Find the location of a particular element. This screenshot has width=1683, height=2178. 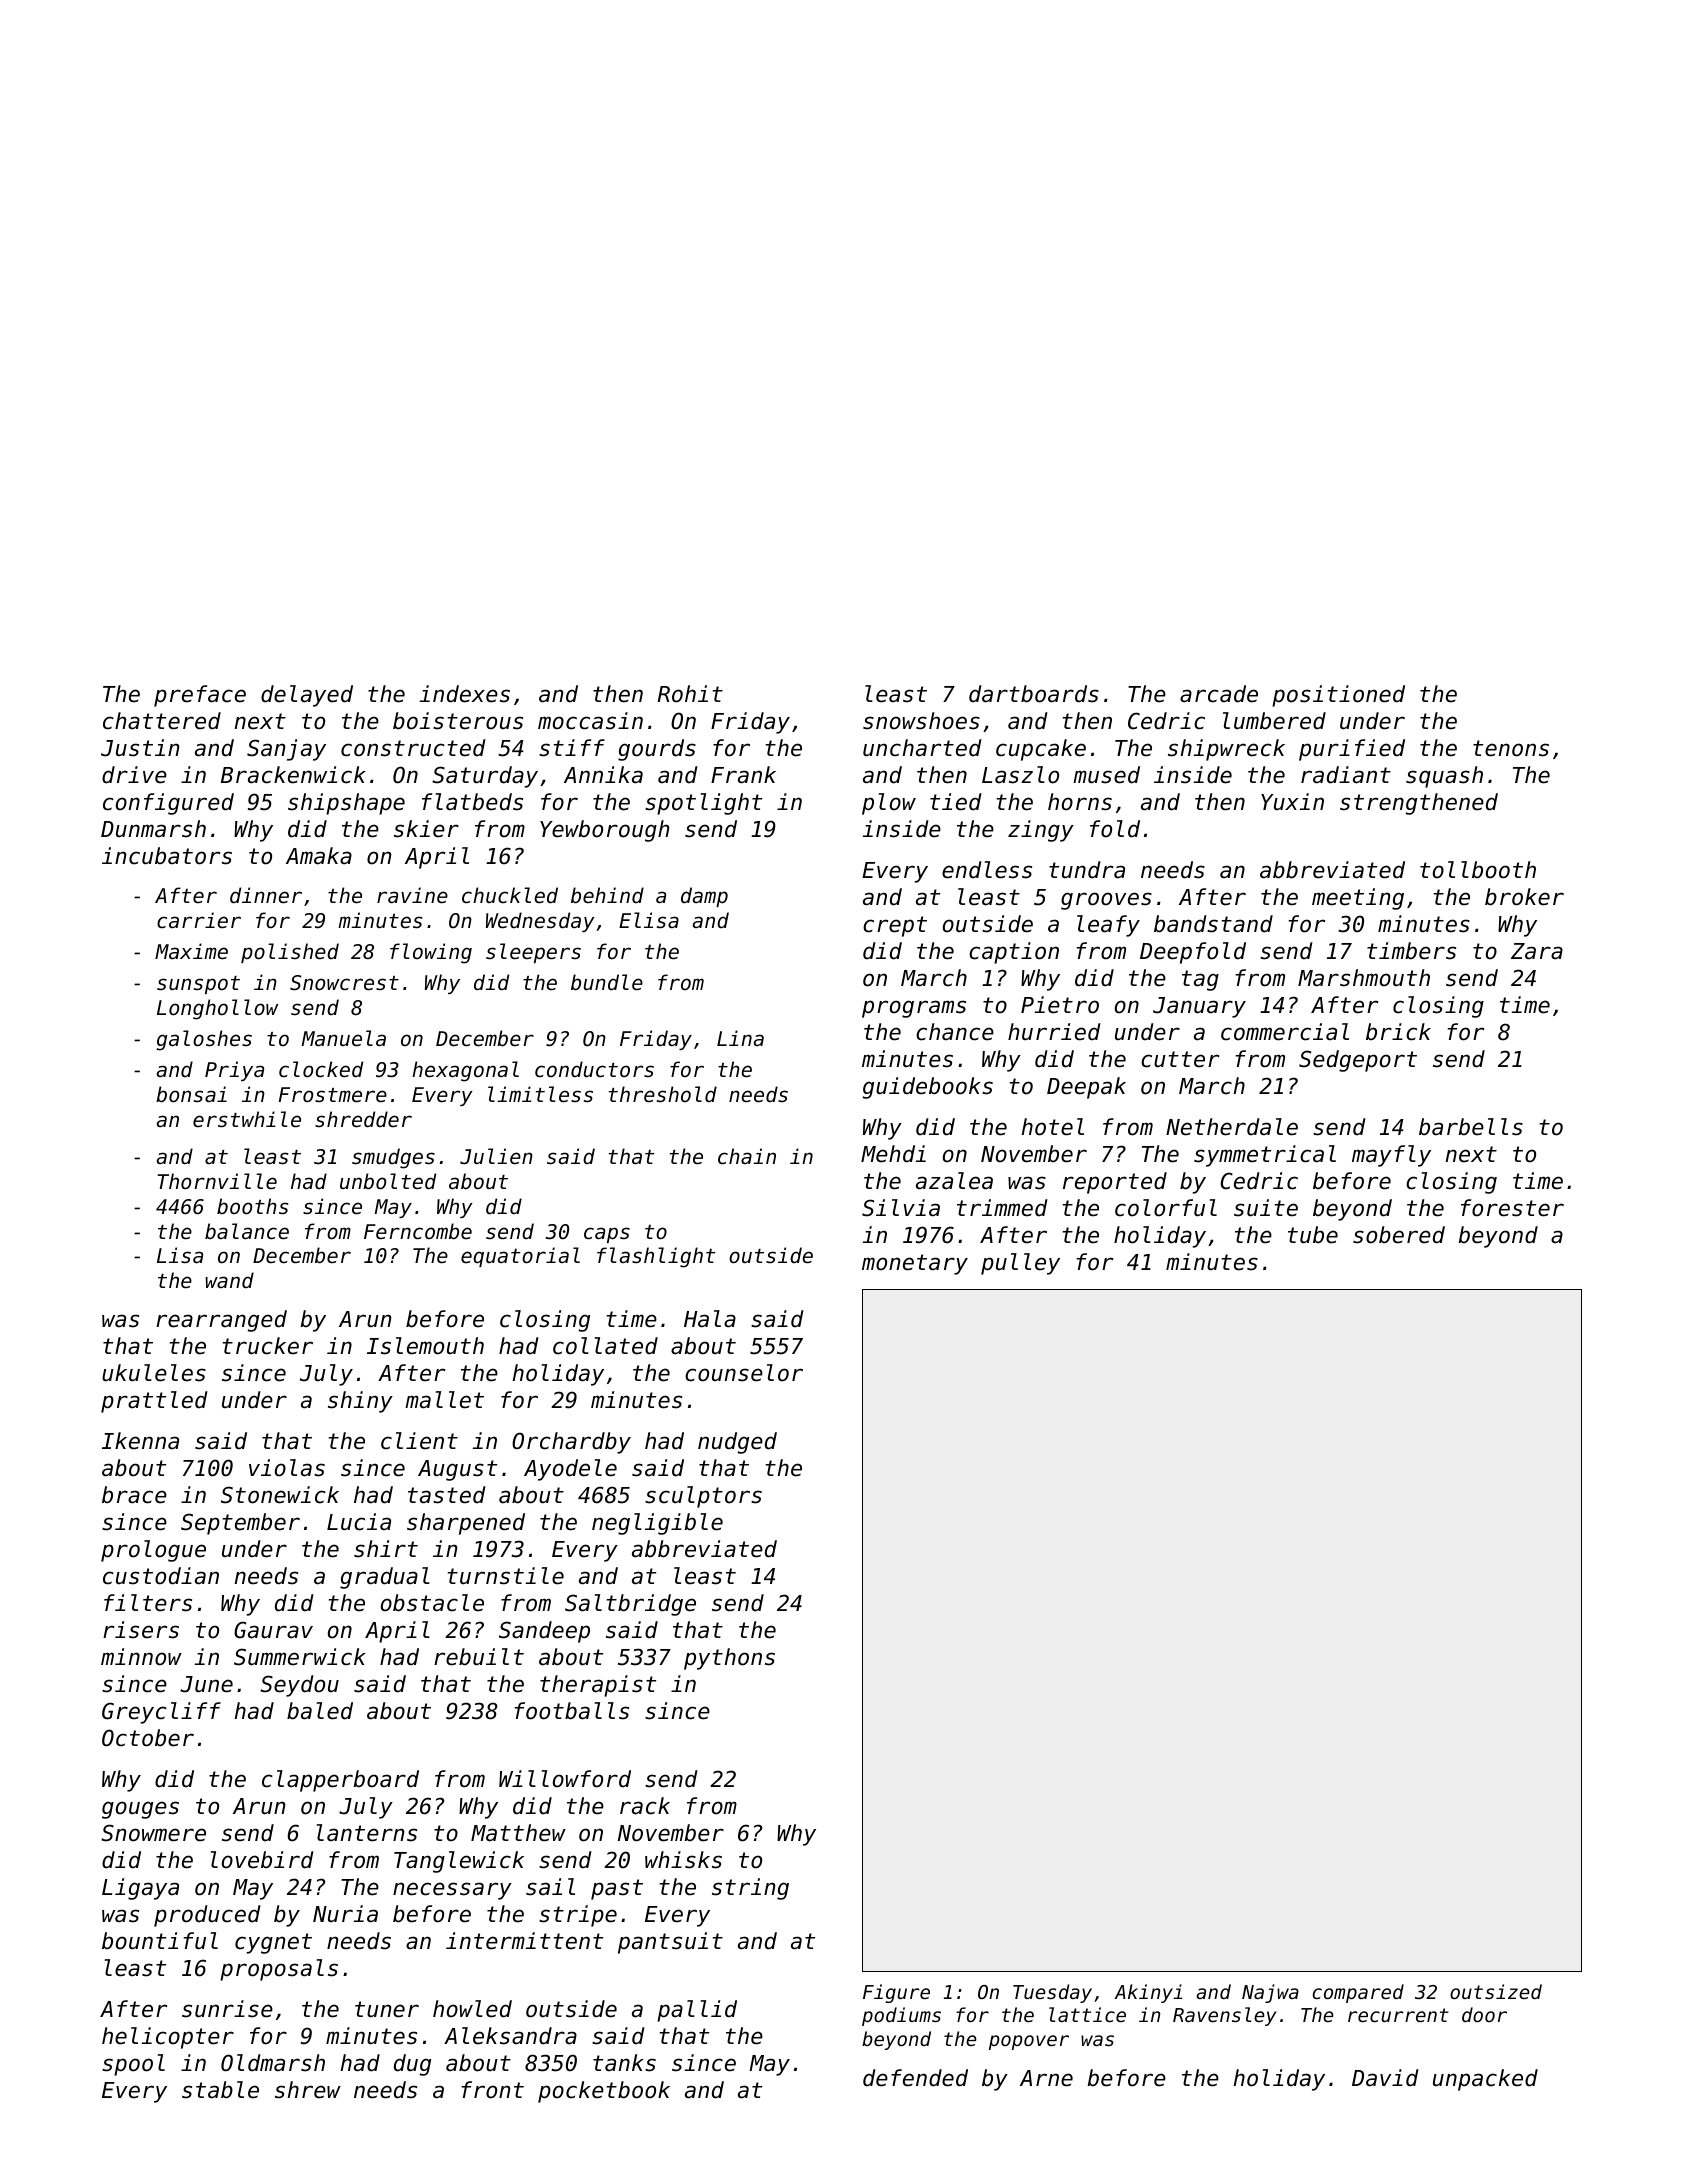

Justin is located at coordinates (140, 748).
